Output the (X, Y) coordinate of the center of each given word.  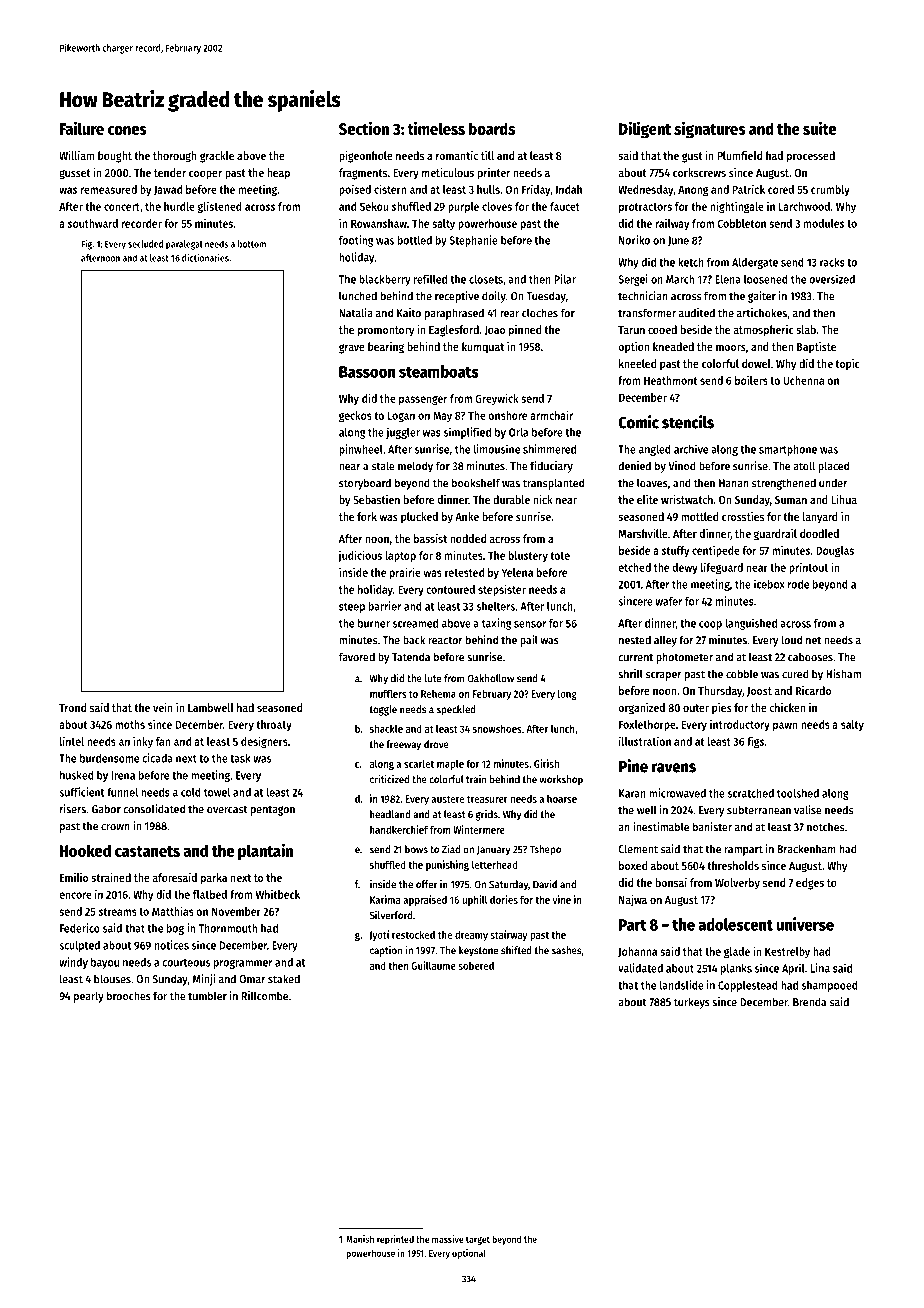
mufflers (388, 693)
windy (73, 963)
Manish (360, 1239)
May (442, 416)
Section (364, 128)
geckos (355, 417)
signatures (710, 130)
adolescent (735, 924)
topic (847, 365)
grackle (217, 157)
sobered (476, 966)
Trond (72, 707)
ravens (674, 768)
